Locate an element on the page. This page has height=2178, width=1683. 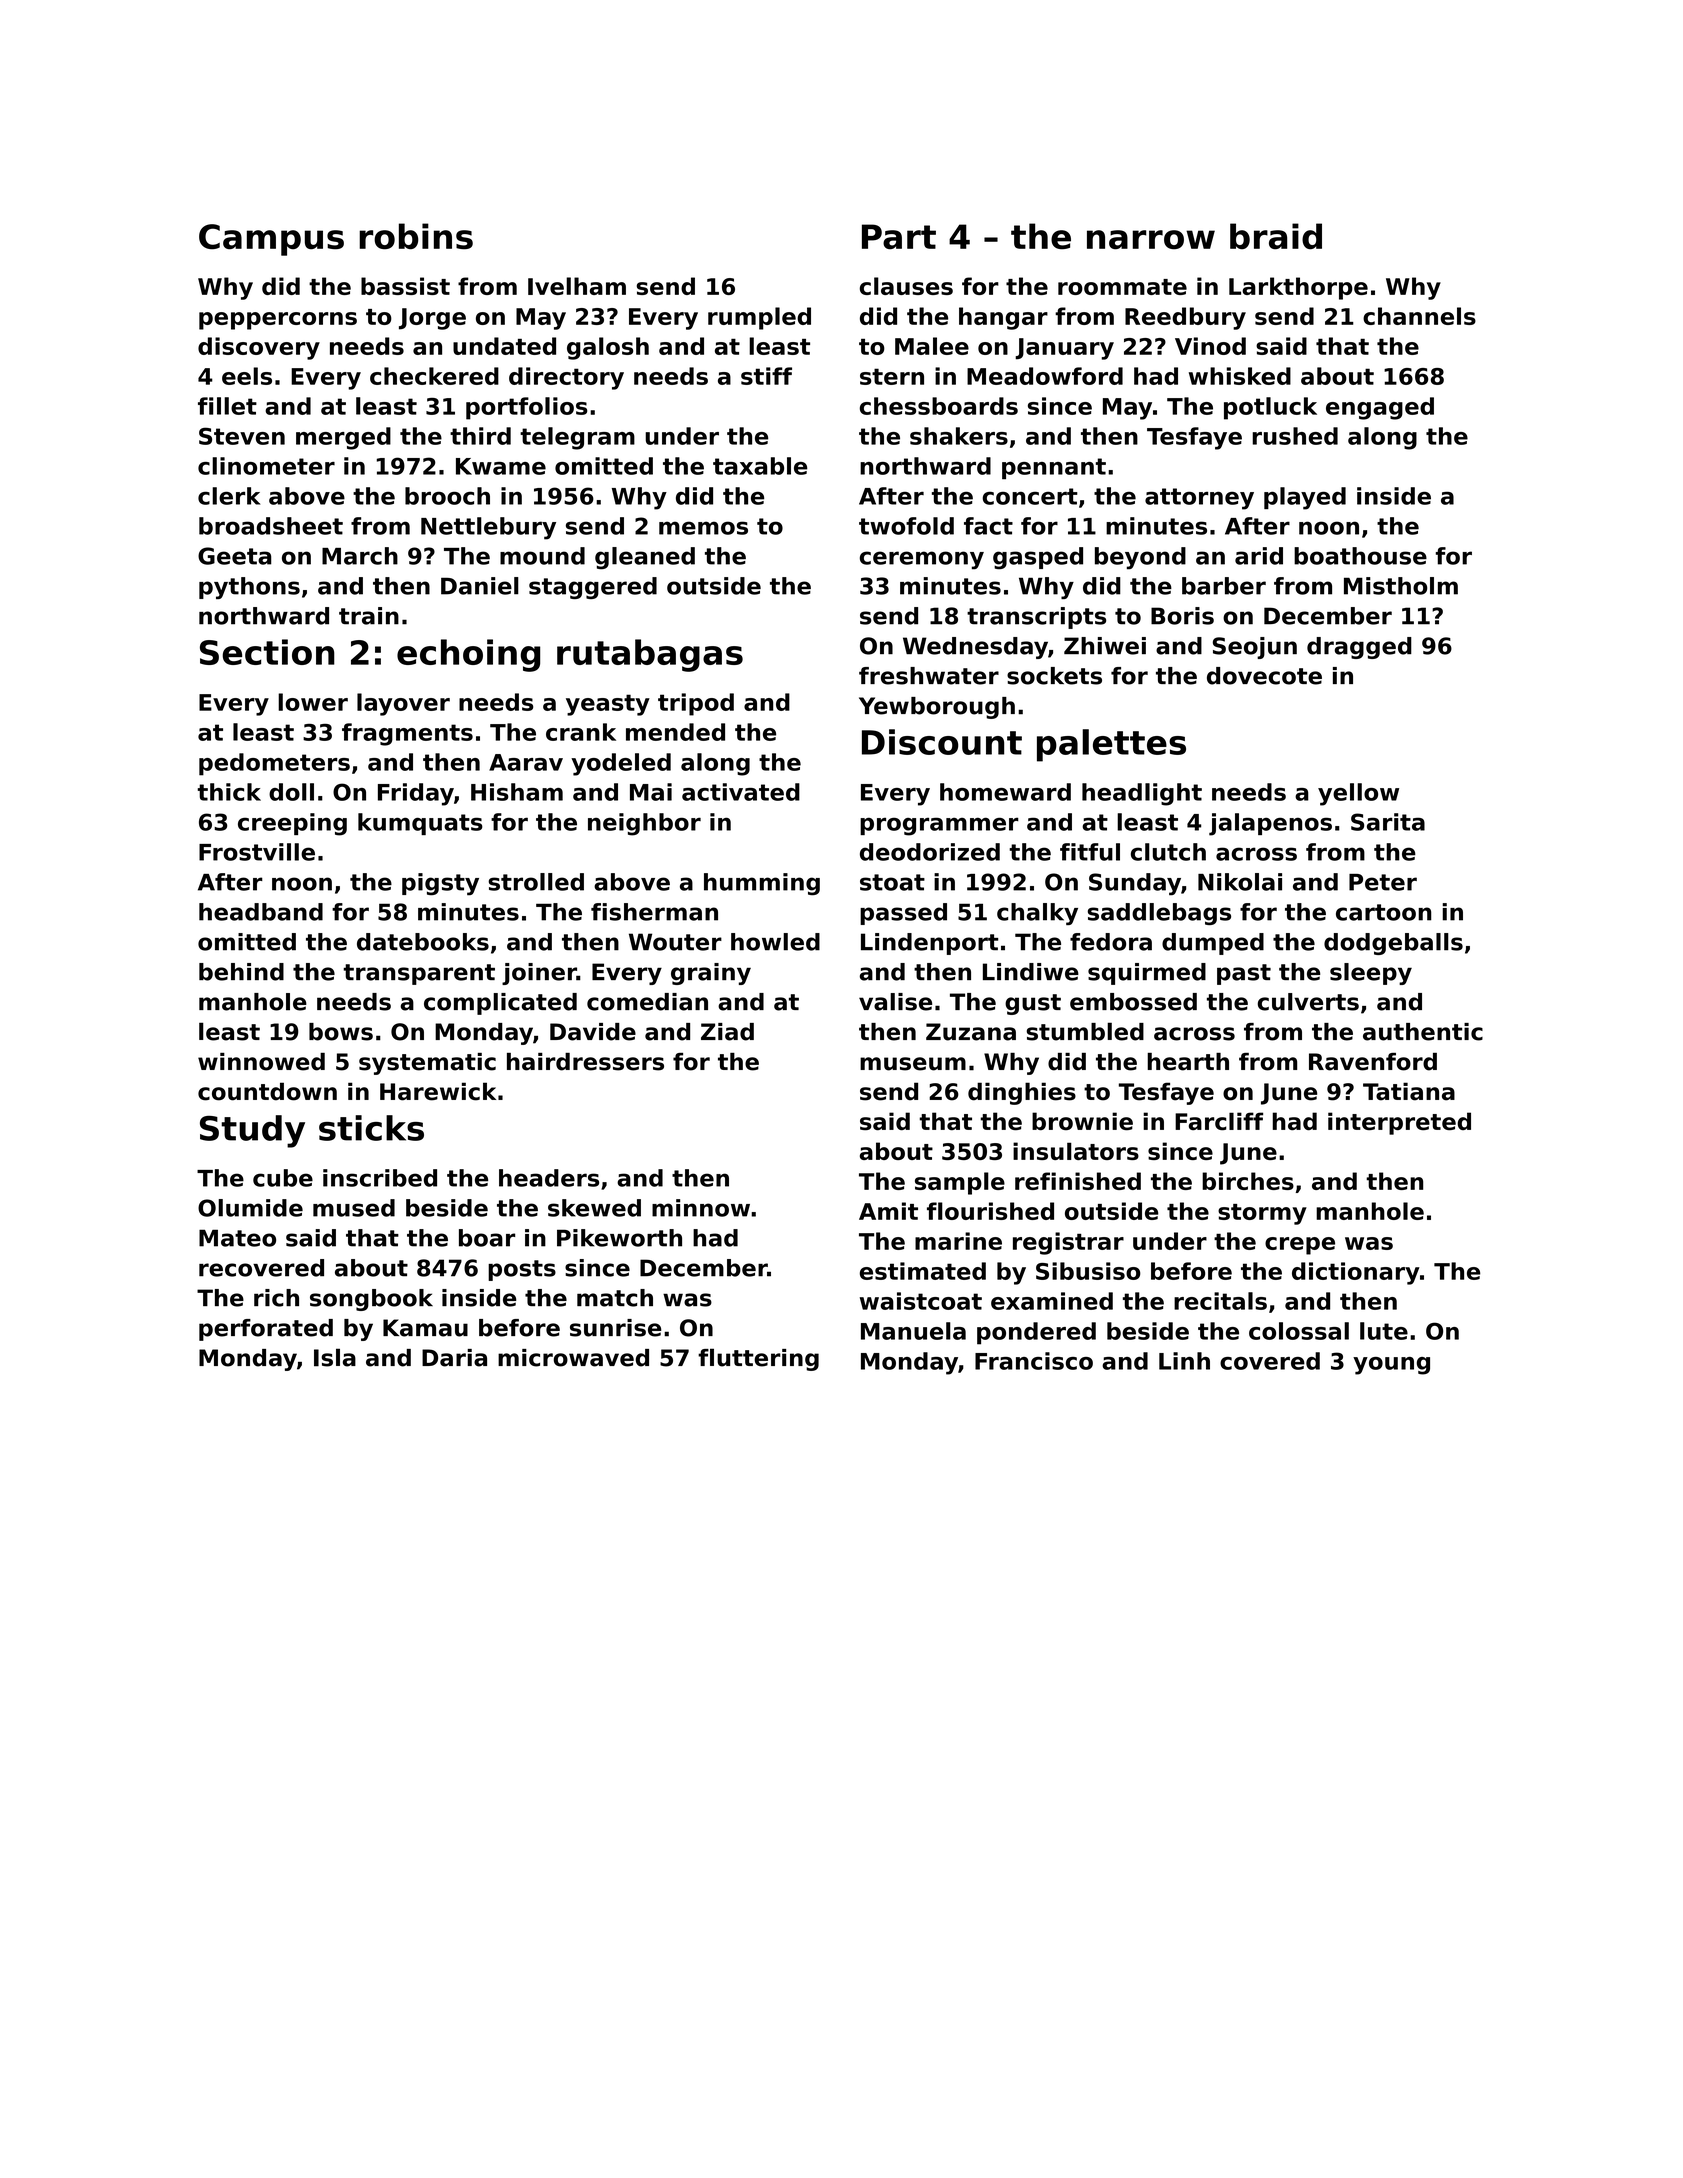
Part is located at coordinates (899, 237).
